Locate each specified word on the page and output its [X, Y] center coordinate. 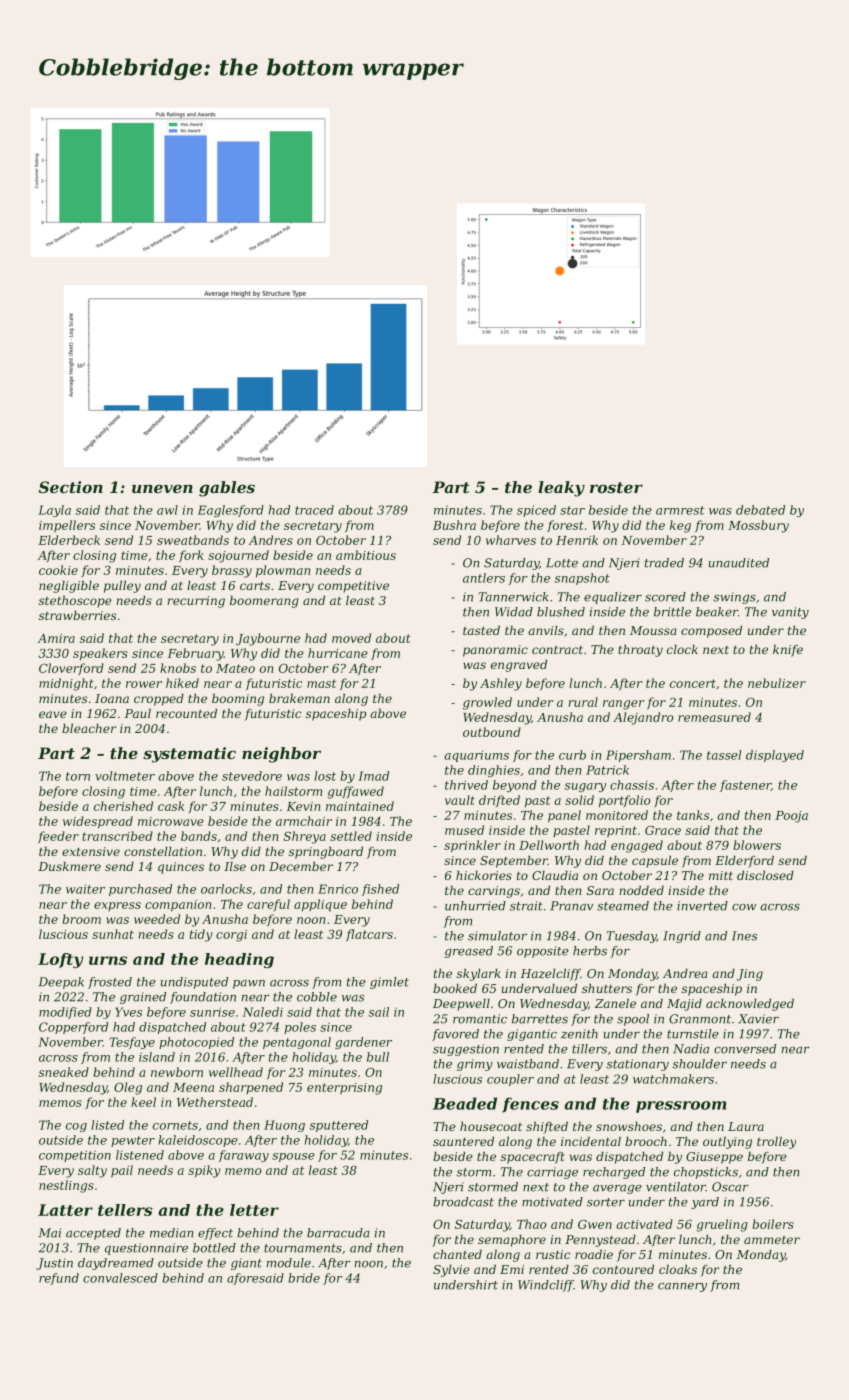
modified [65, 1013]
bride [304, 1278]
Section [71, 487]
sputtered [339, 1126]
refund [59, 1279]
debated [760, 510]
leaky [561, 489]
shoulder [699, 1064]
